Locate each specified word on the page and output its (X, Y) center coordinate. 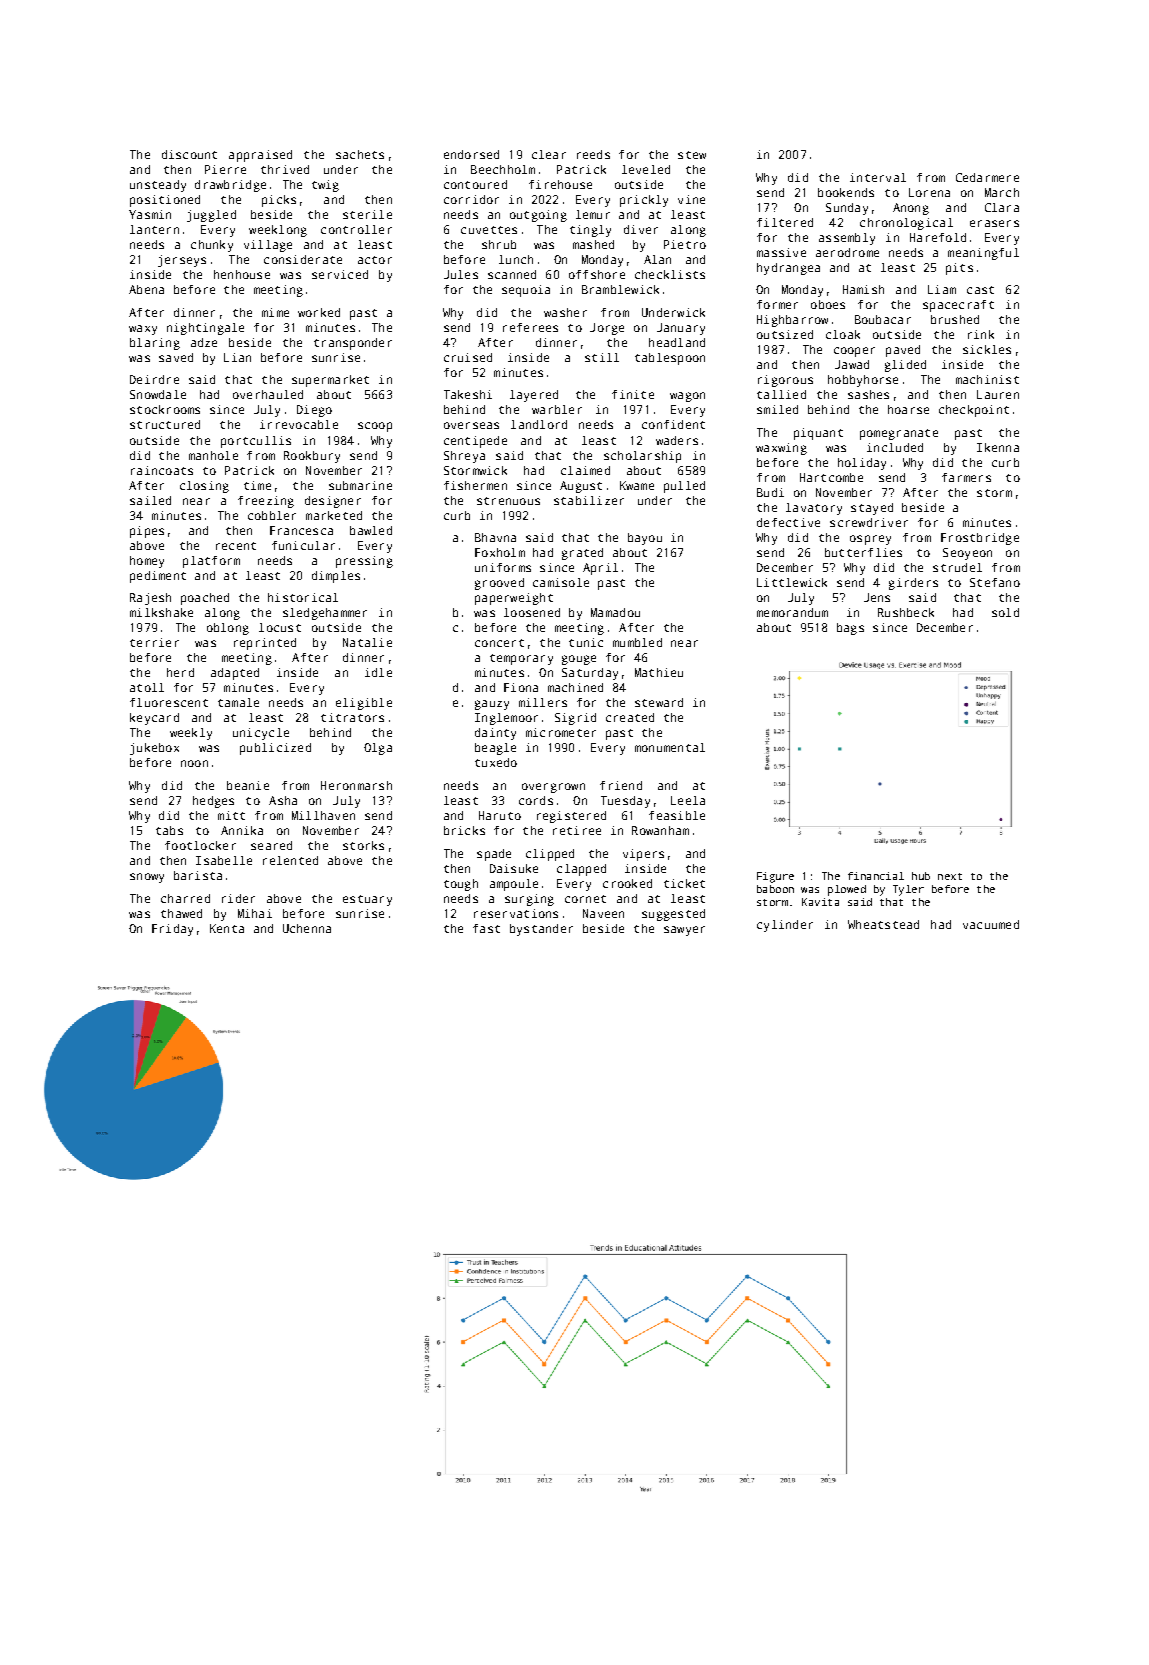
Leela (688, 800)
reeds (593, 154)
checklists (670, 274)
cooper (854, 352)
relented (290, 860)
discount (189, 154)
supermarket (330, 381)
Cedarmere (987, 177)
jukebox (154, 749)
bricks (464, 830)
